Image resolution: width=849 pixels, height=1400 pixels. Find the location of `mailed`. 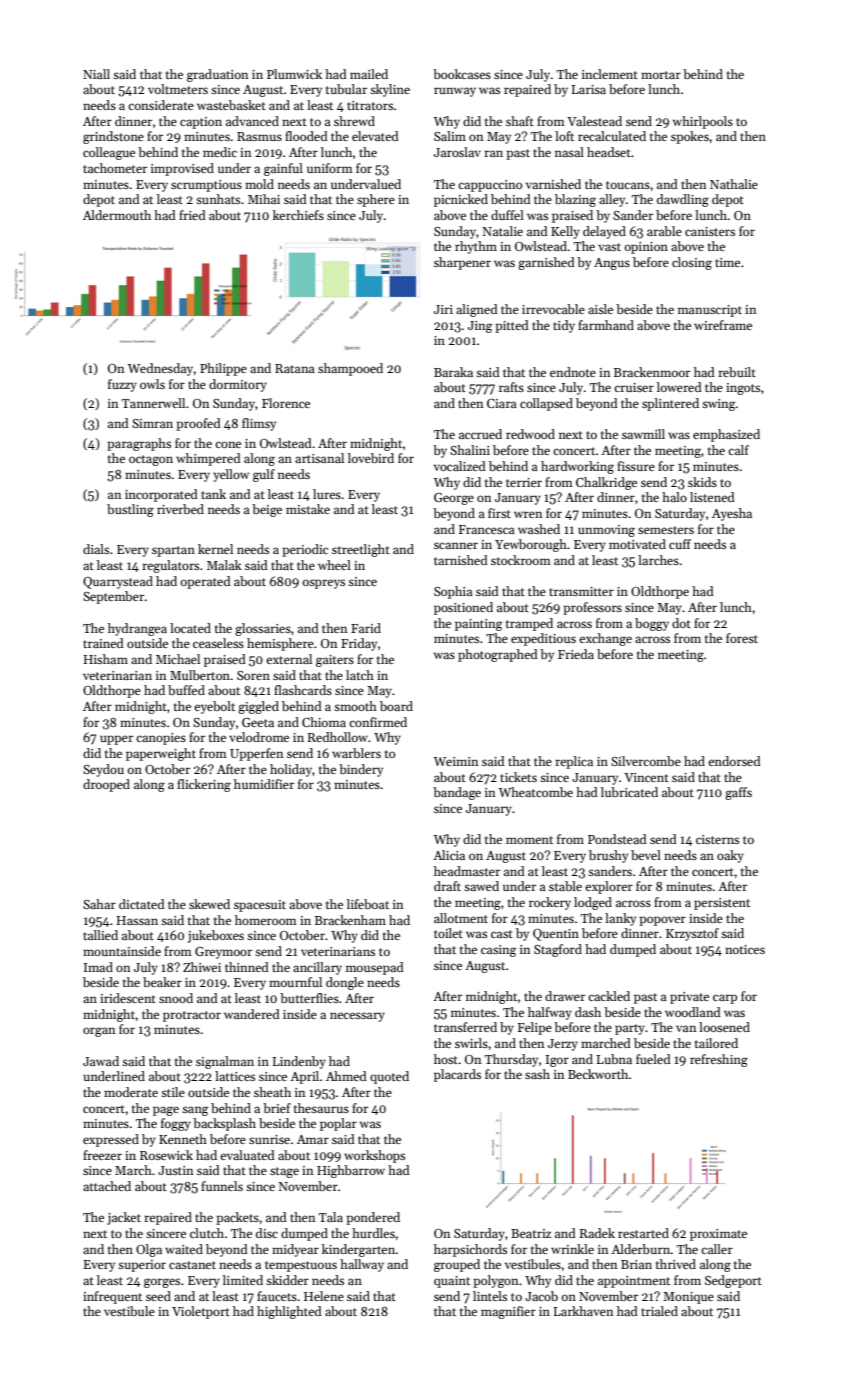

mailed is located at coordinates (369, 74).
